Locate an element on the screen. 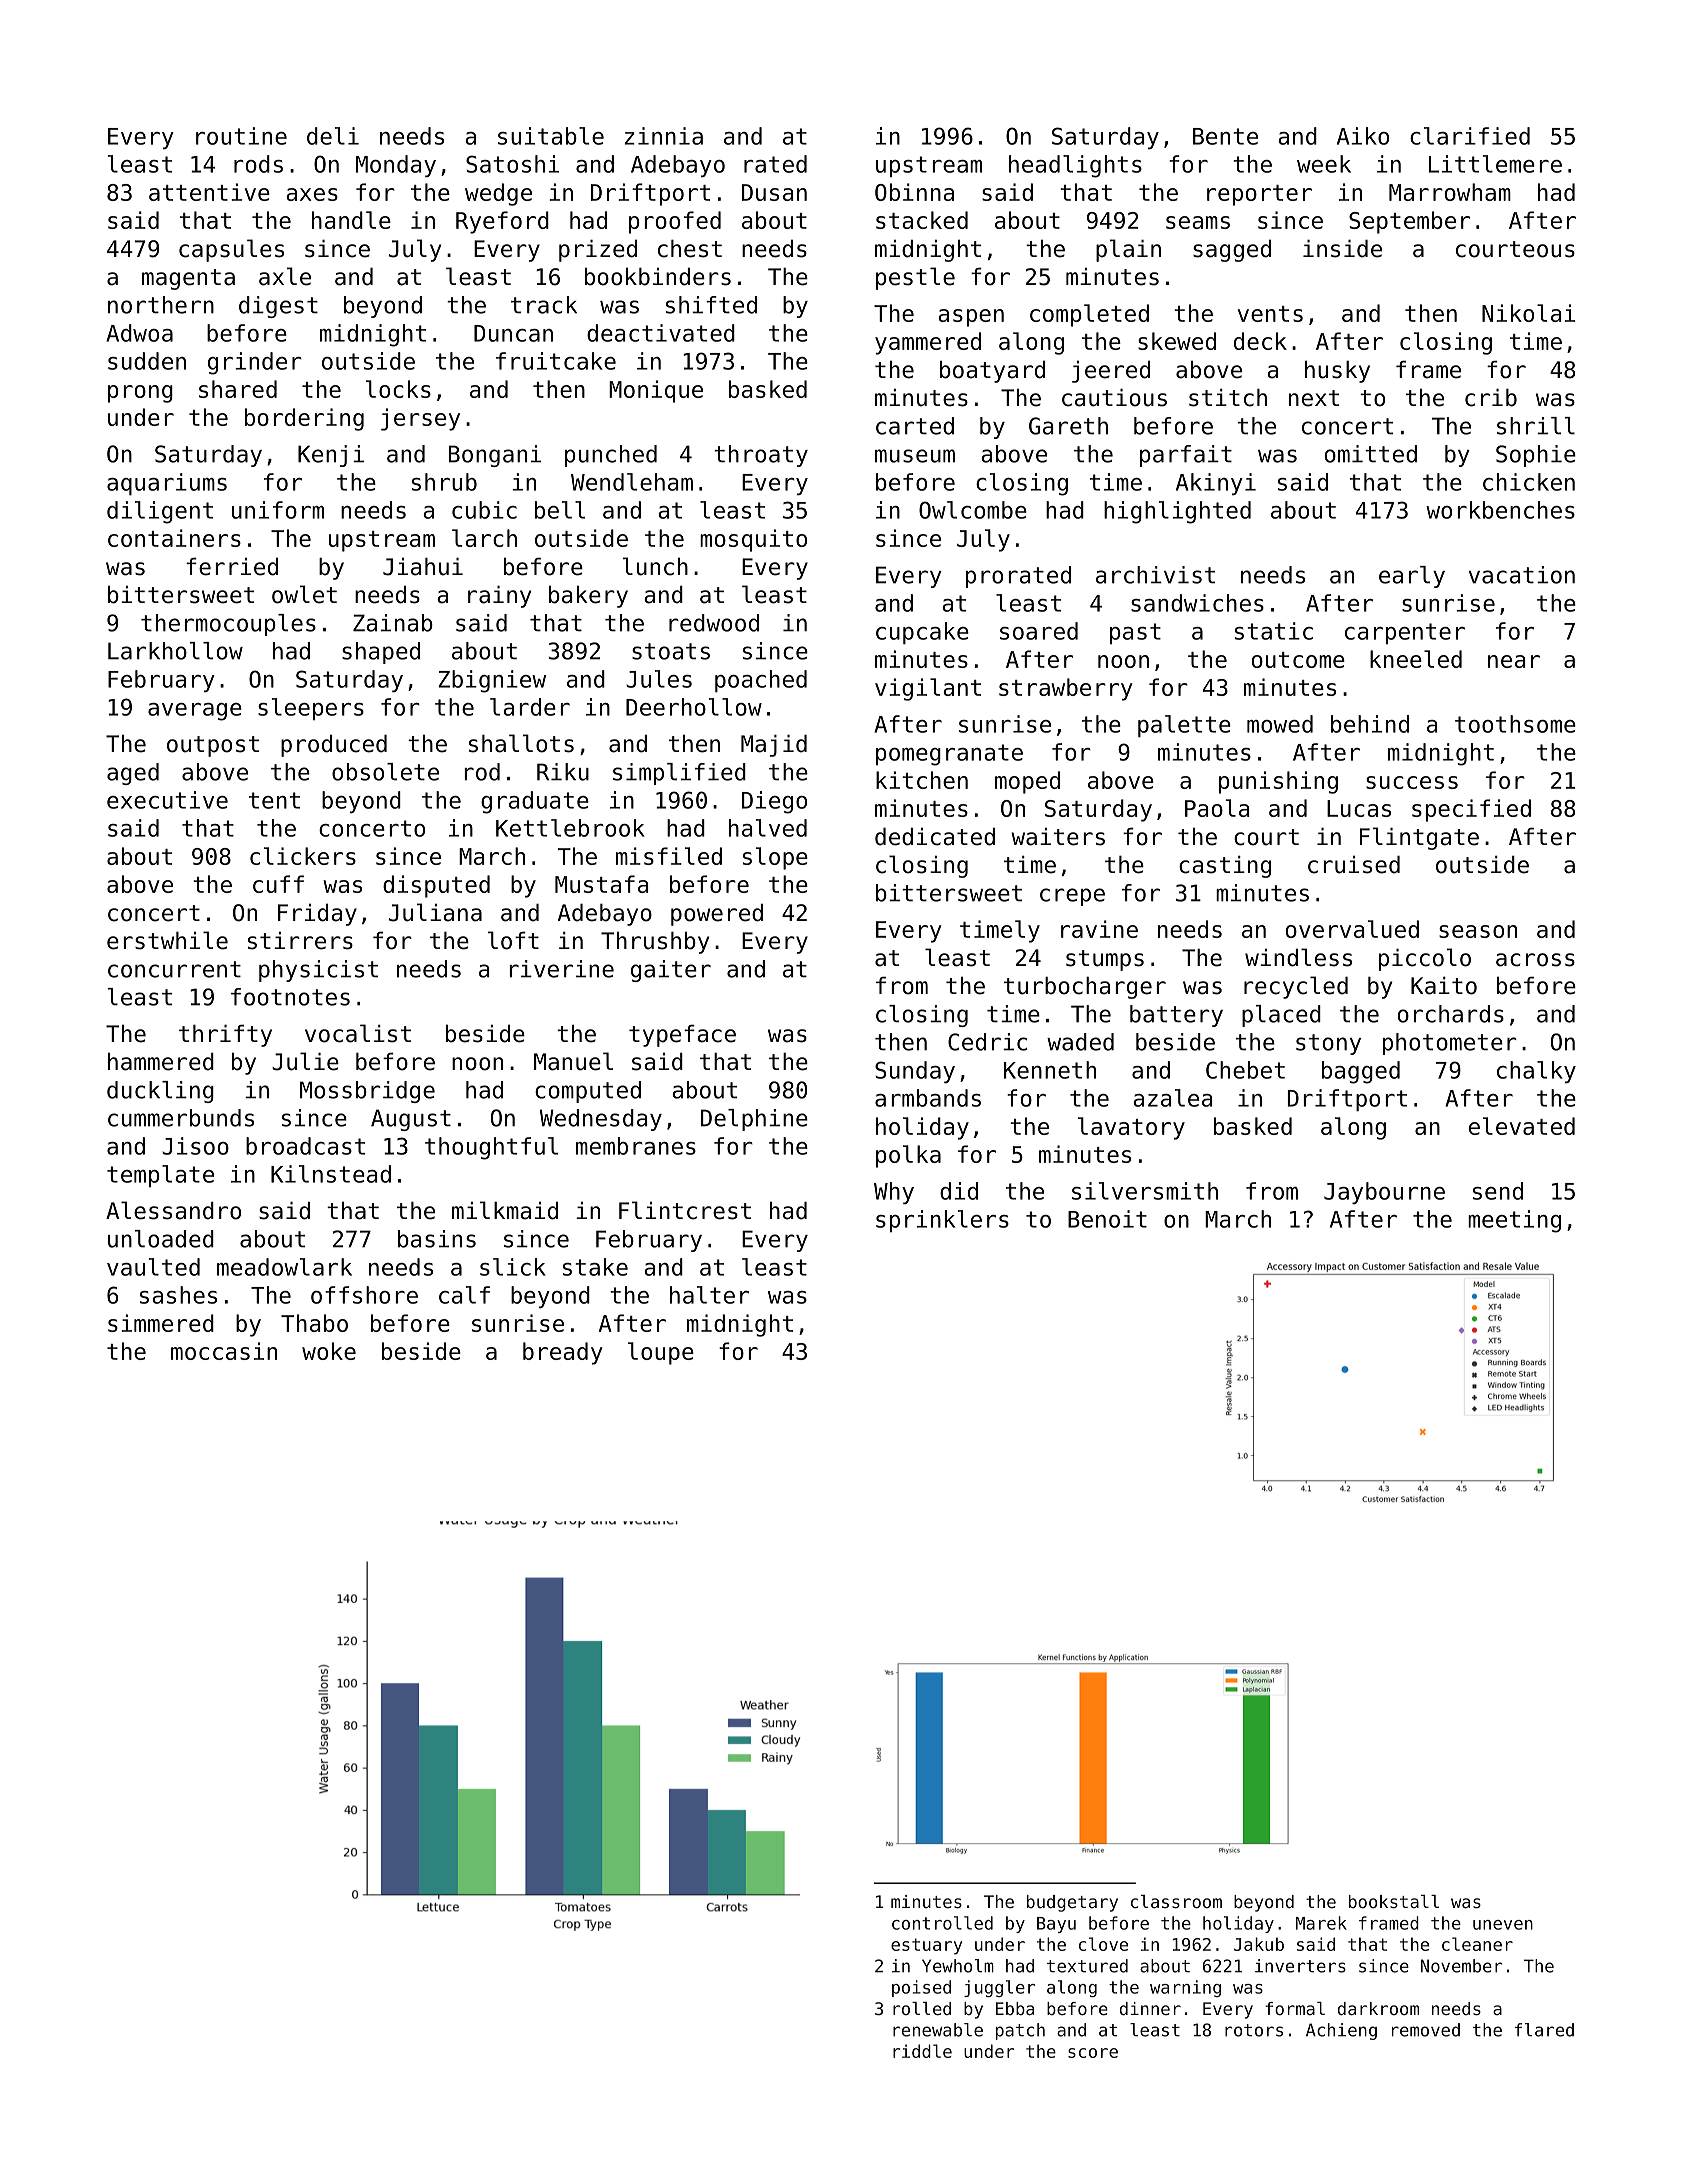 This screenshot has width=1683, height=2178. omitted is located at coordinates (1371, 454).
